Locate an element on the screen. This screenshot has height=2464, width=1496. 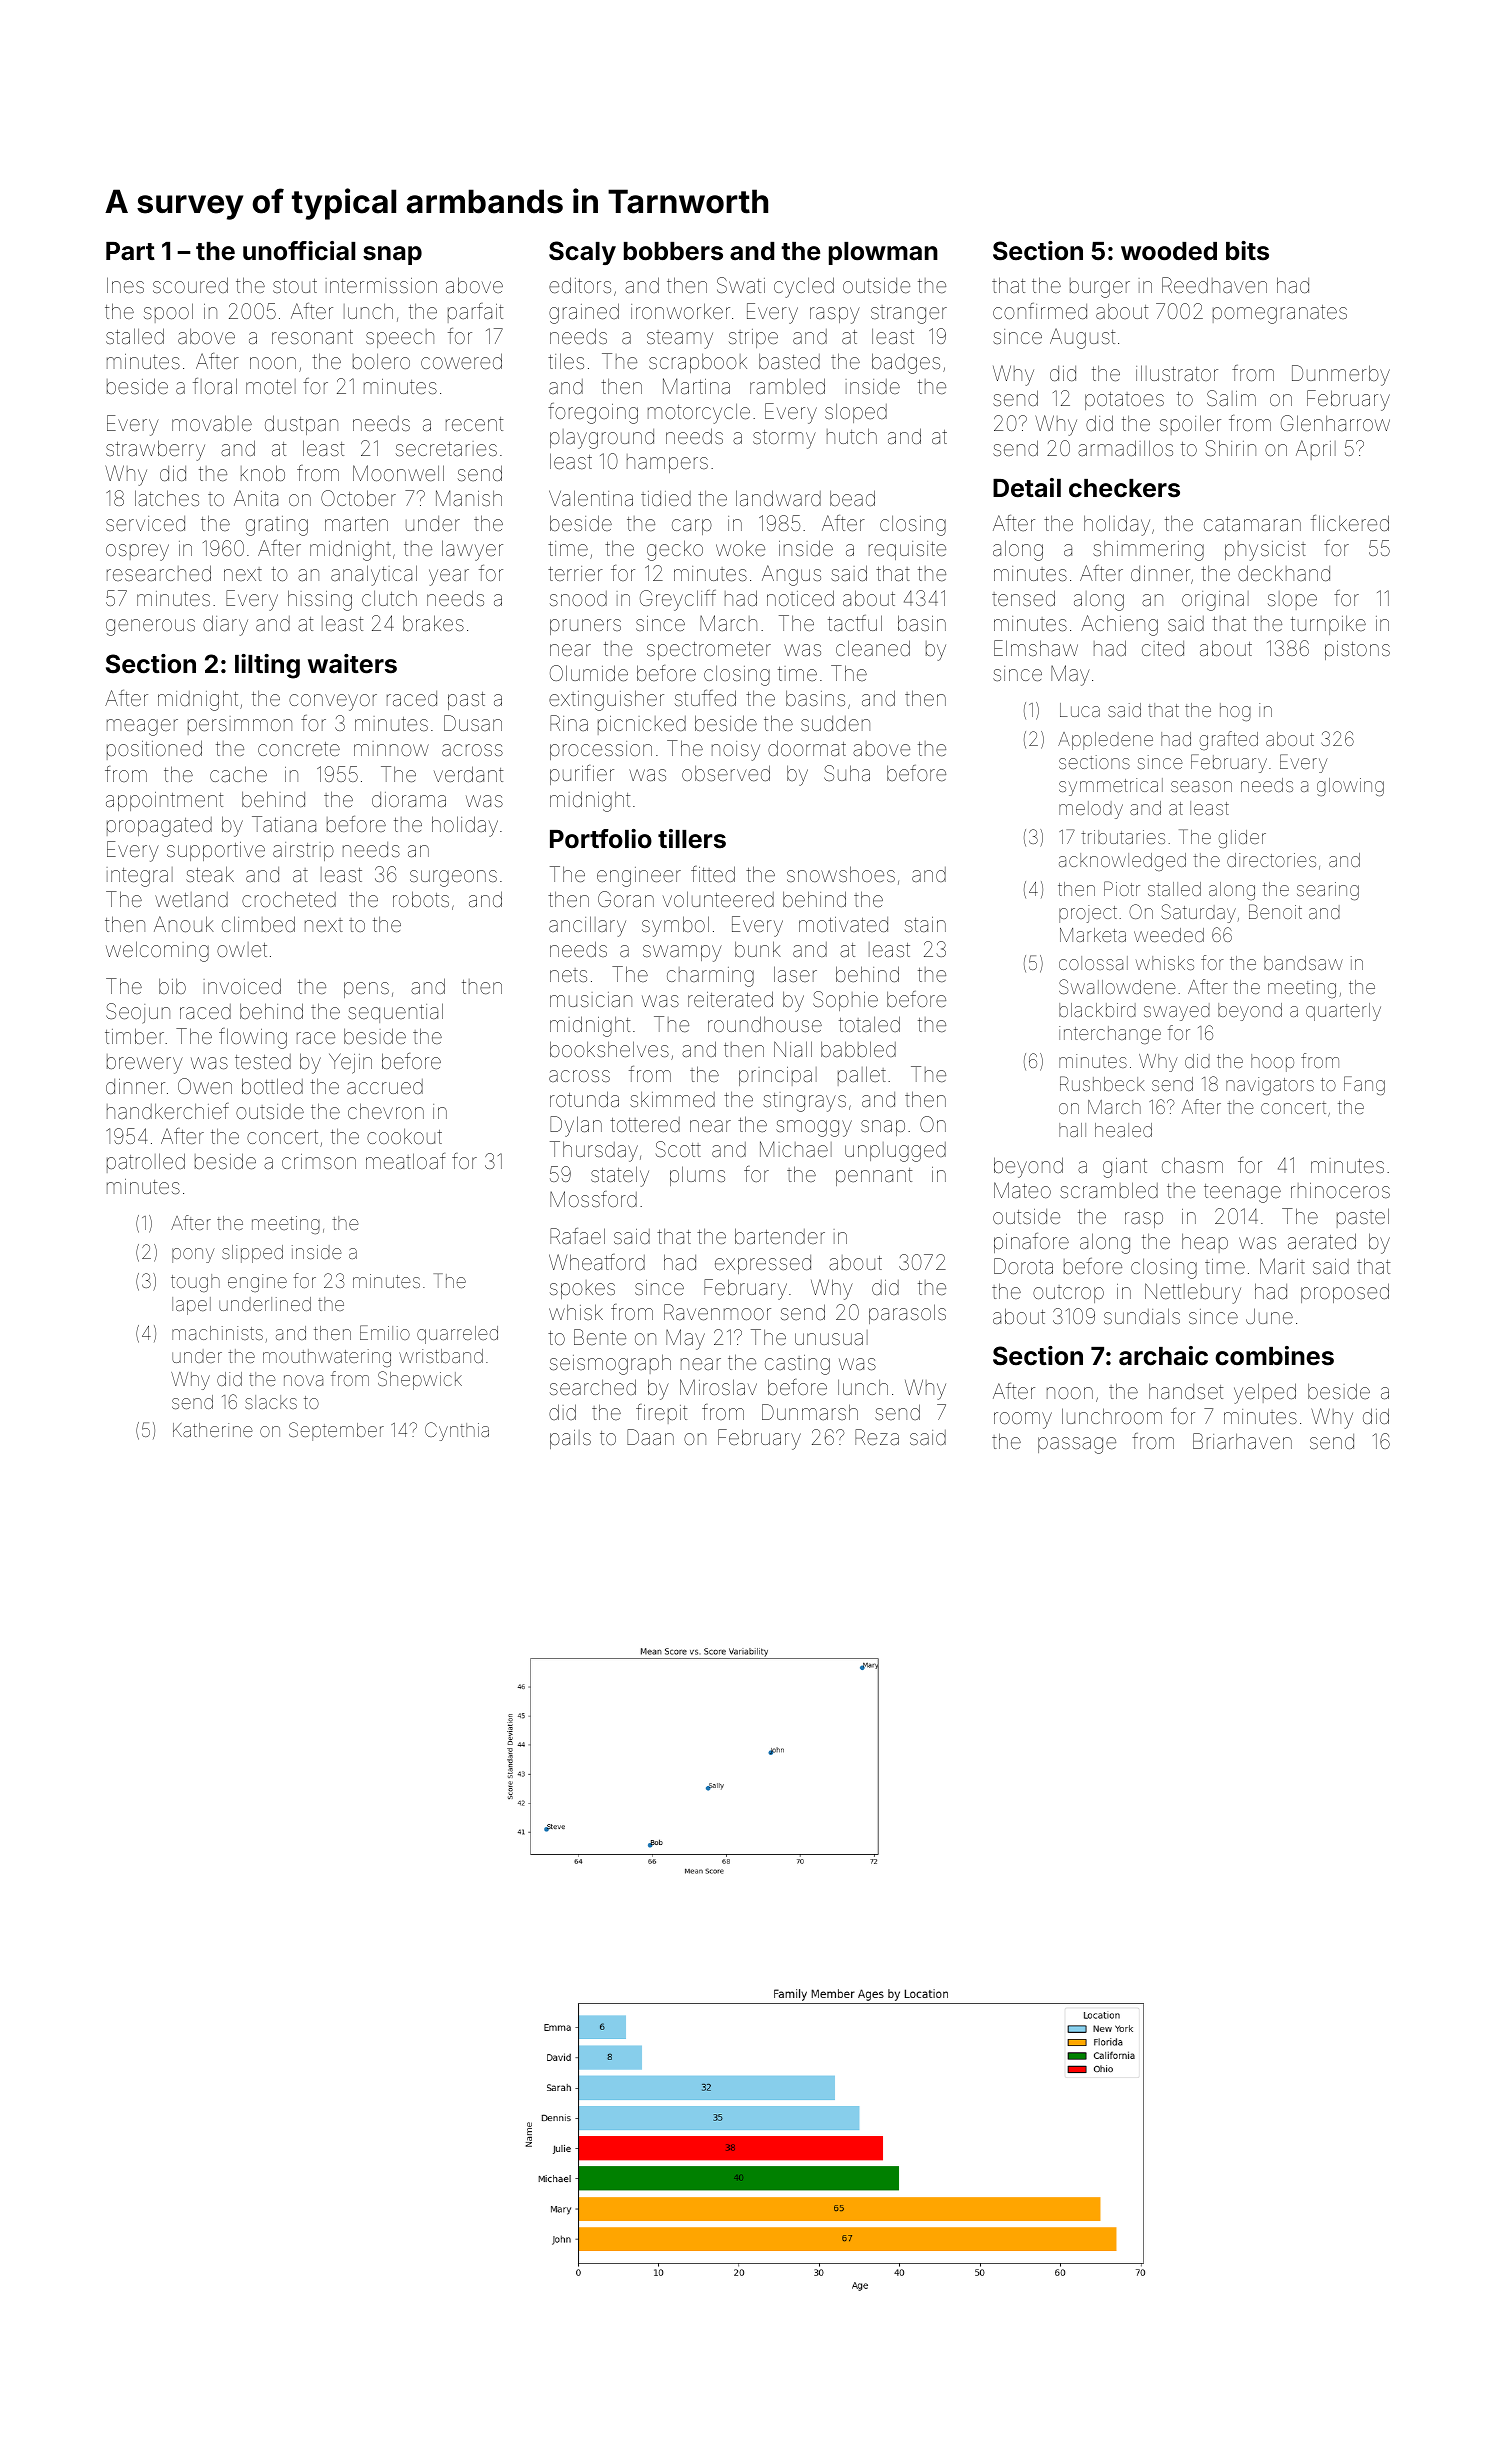
colossal is located at coordinates (1093, 963).
